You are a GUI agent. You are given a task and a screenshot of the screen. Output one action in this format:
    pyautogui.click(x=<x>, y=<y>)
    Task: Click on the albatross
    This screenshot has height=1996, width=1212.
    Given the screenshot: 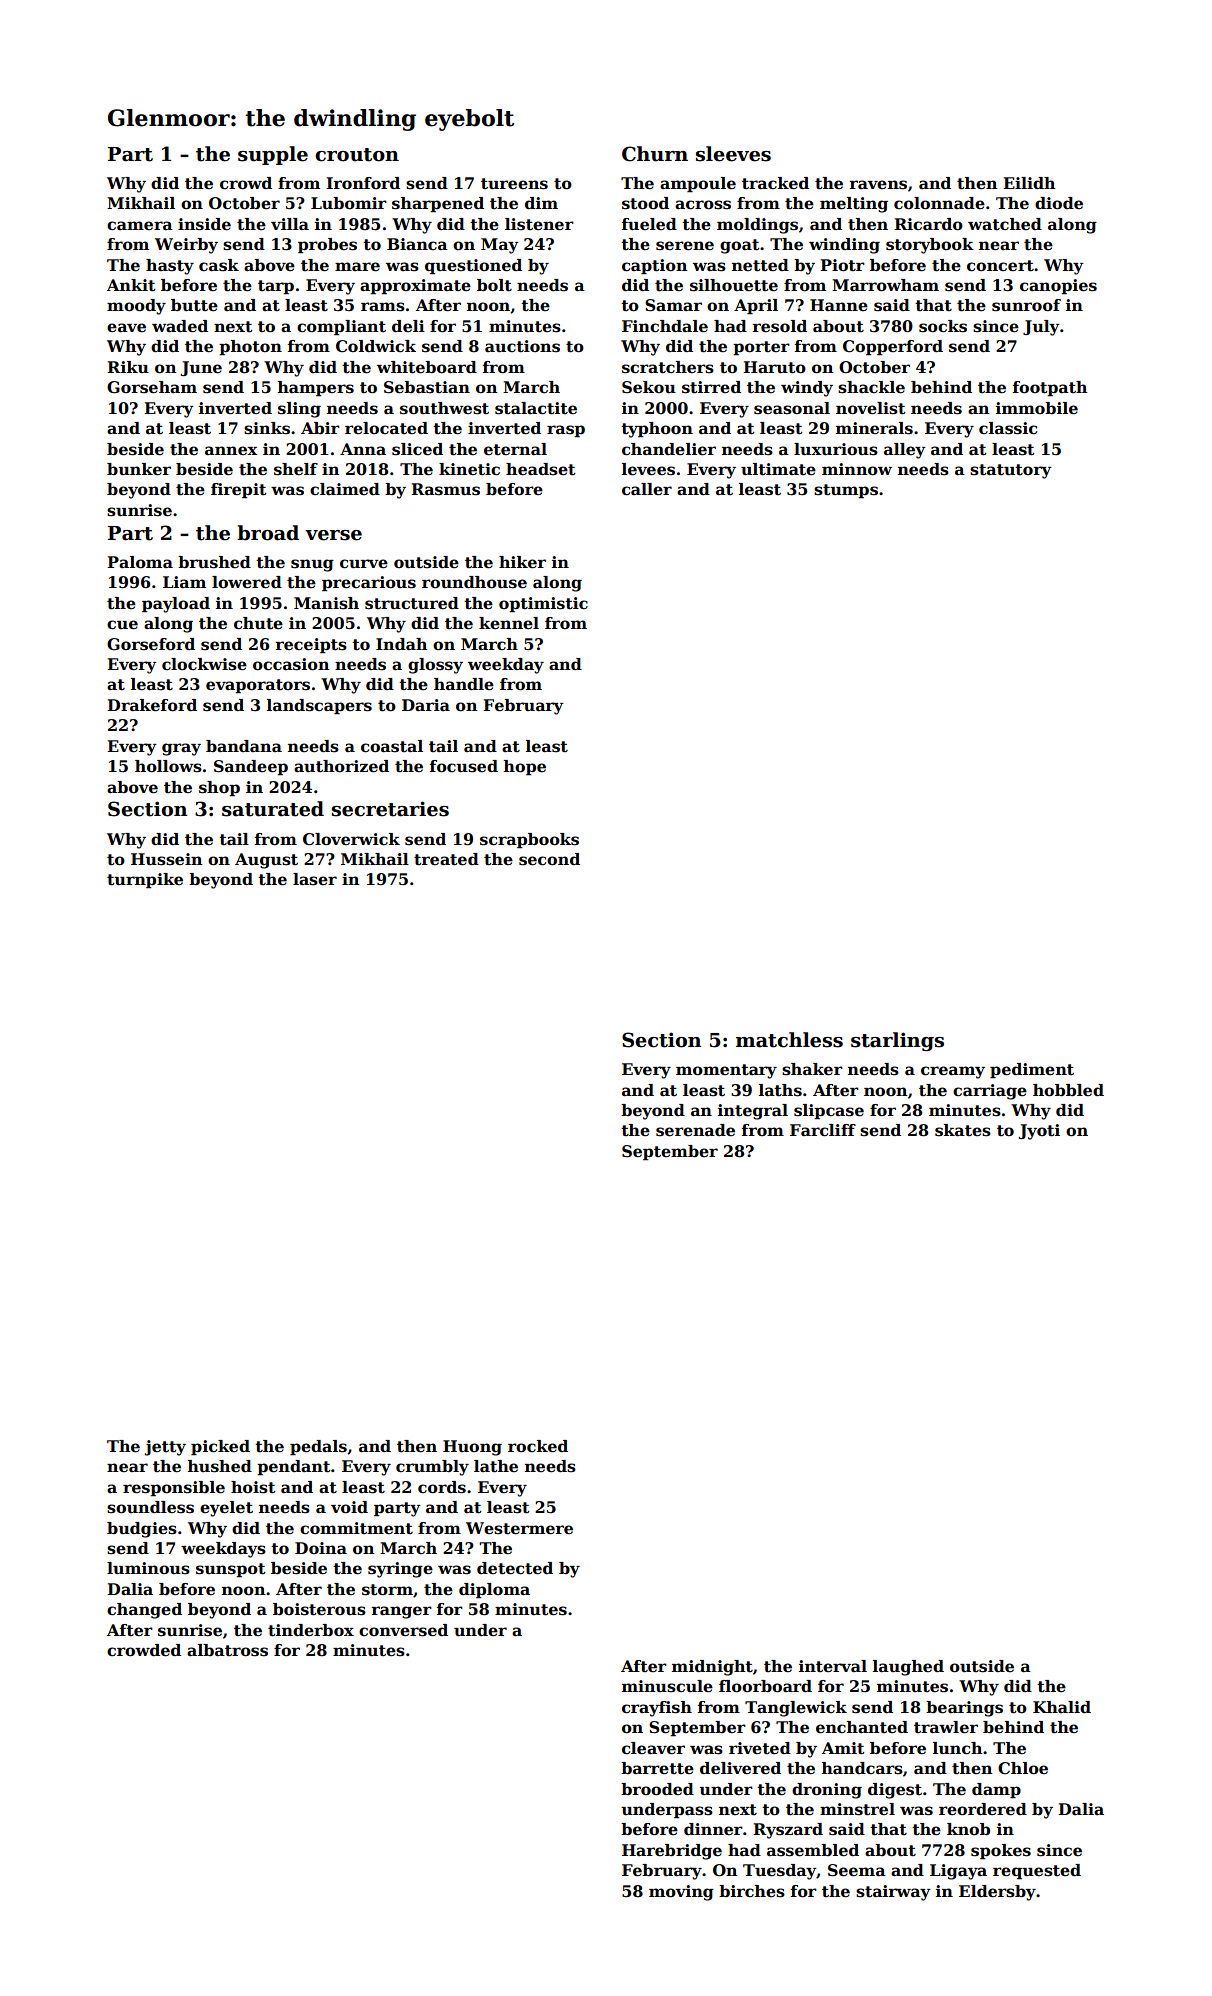 What is the action you would take?
    pyautogui.click(x=227, y=1650)
